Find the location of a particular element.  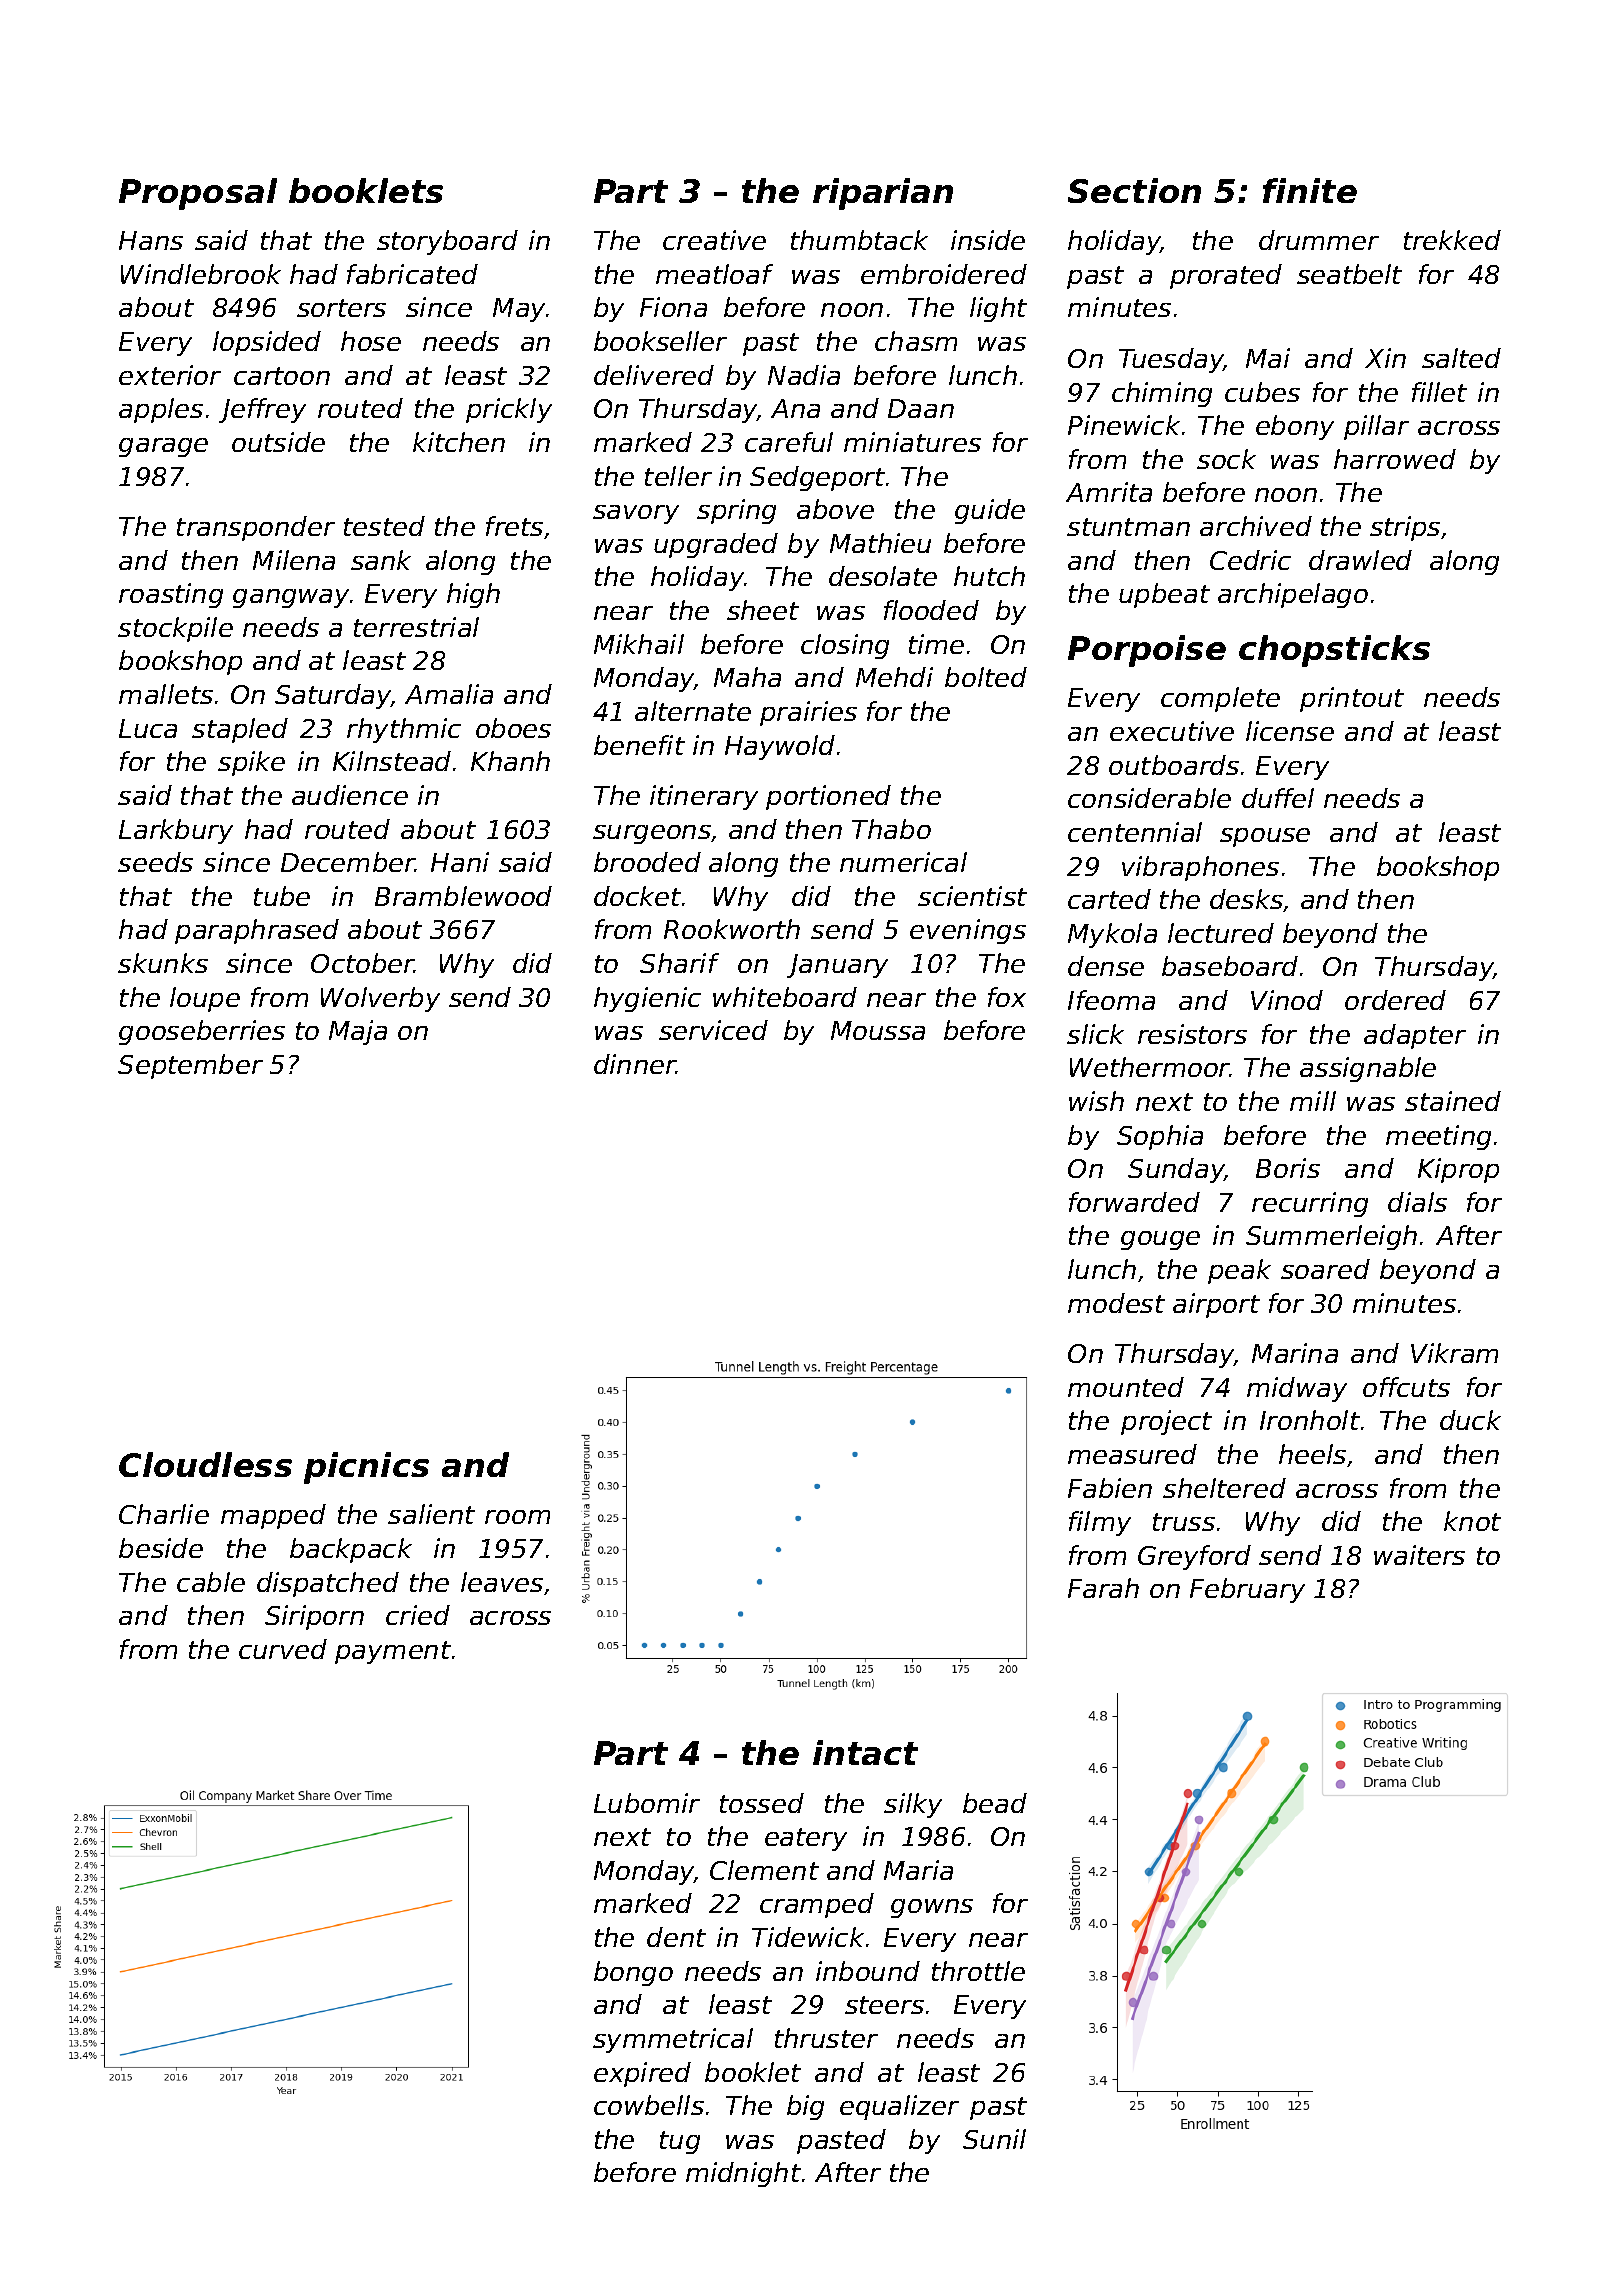

Proposal is located at coordinates (198, 194).
